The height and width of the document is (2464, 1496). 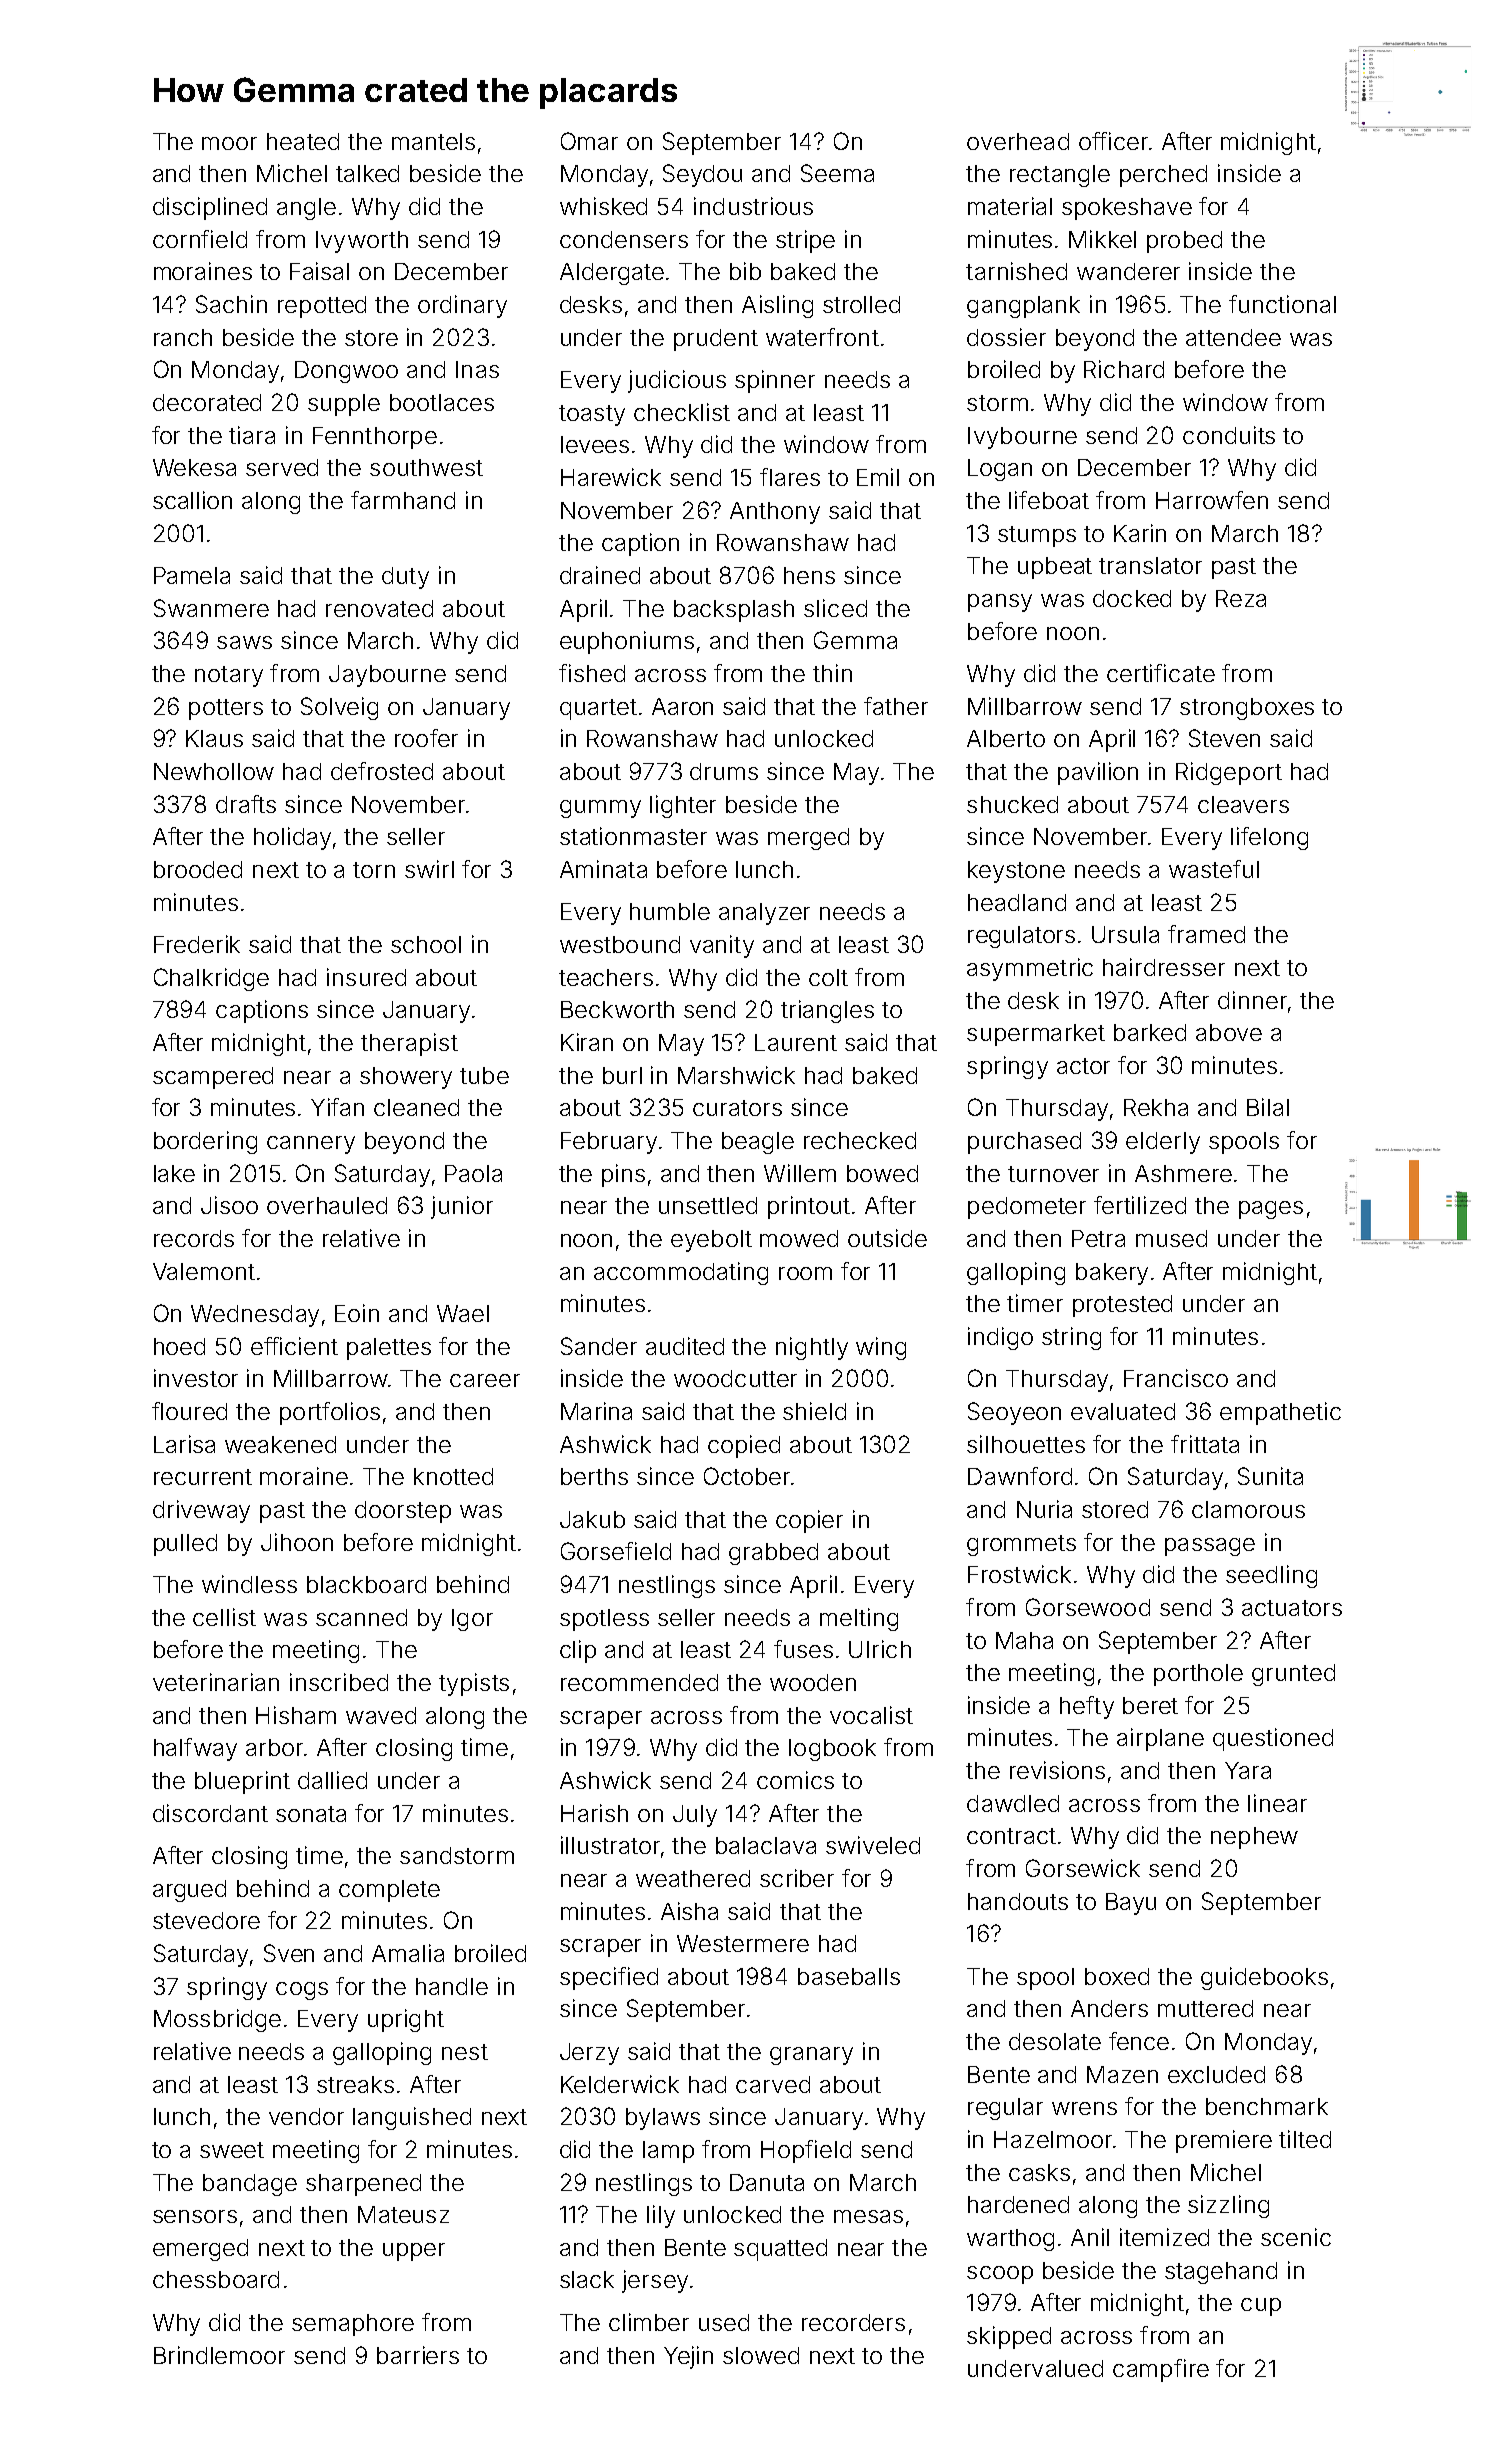 What do you see at coordinates (294, 1346) in the document?
I see `efficient` at bounding box center [294, 1346].
